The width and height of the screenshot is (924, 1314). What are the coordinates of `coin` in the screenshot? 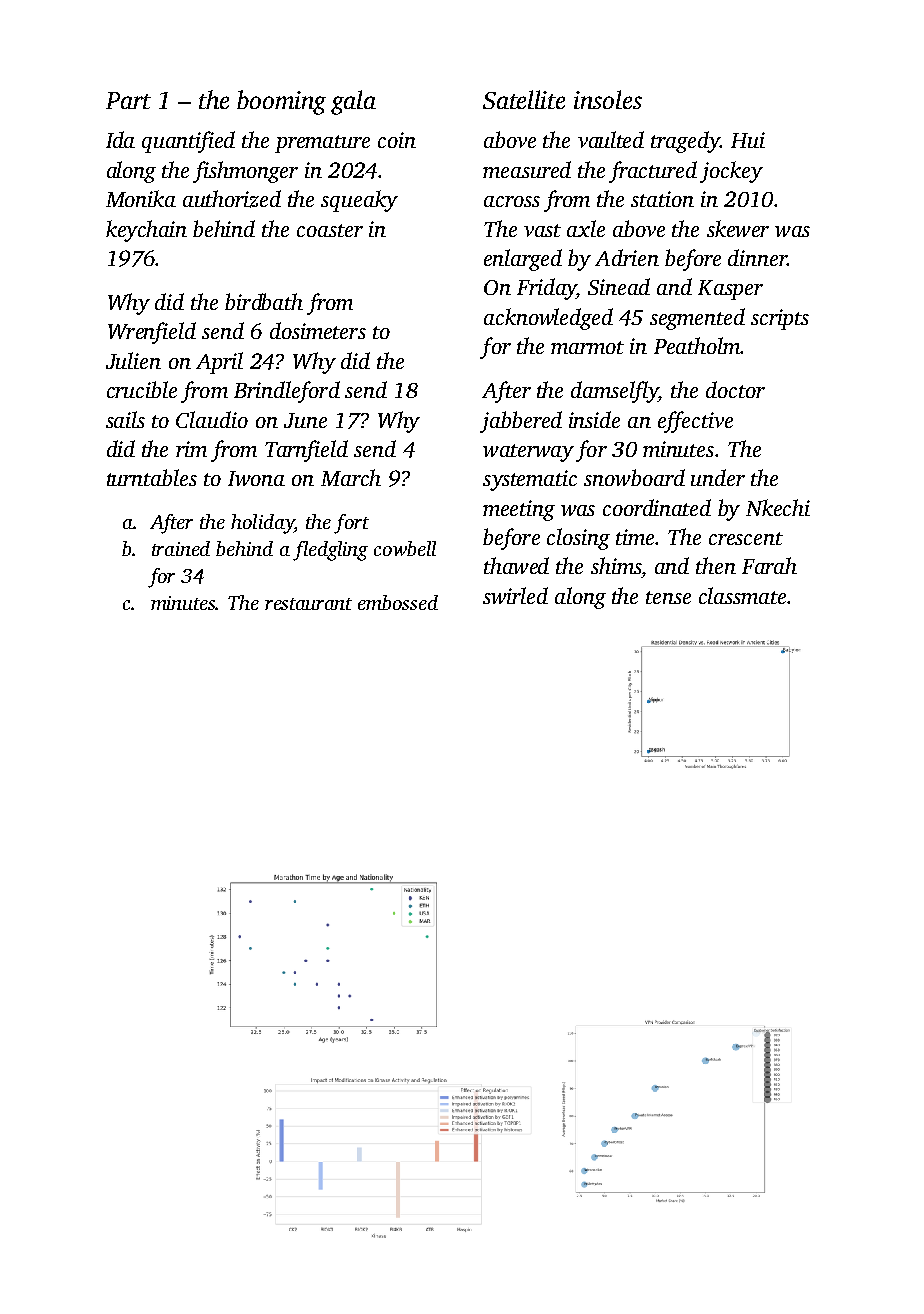 It's located at (397, 140).
